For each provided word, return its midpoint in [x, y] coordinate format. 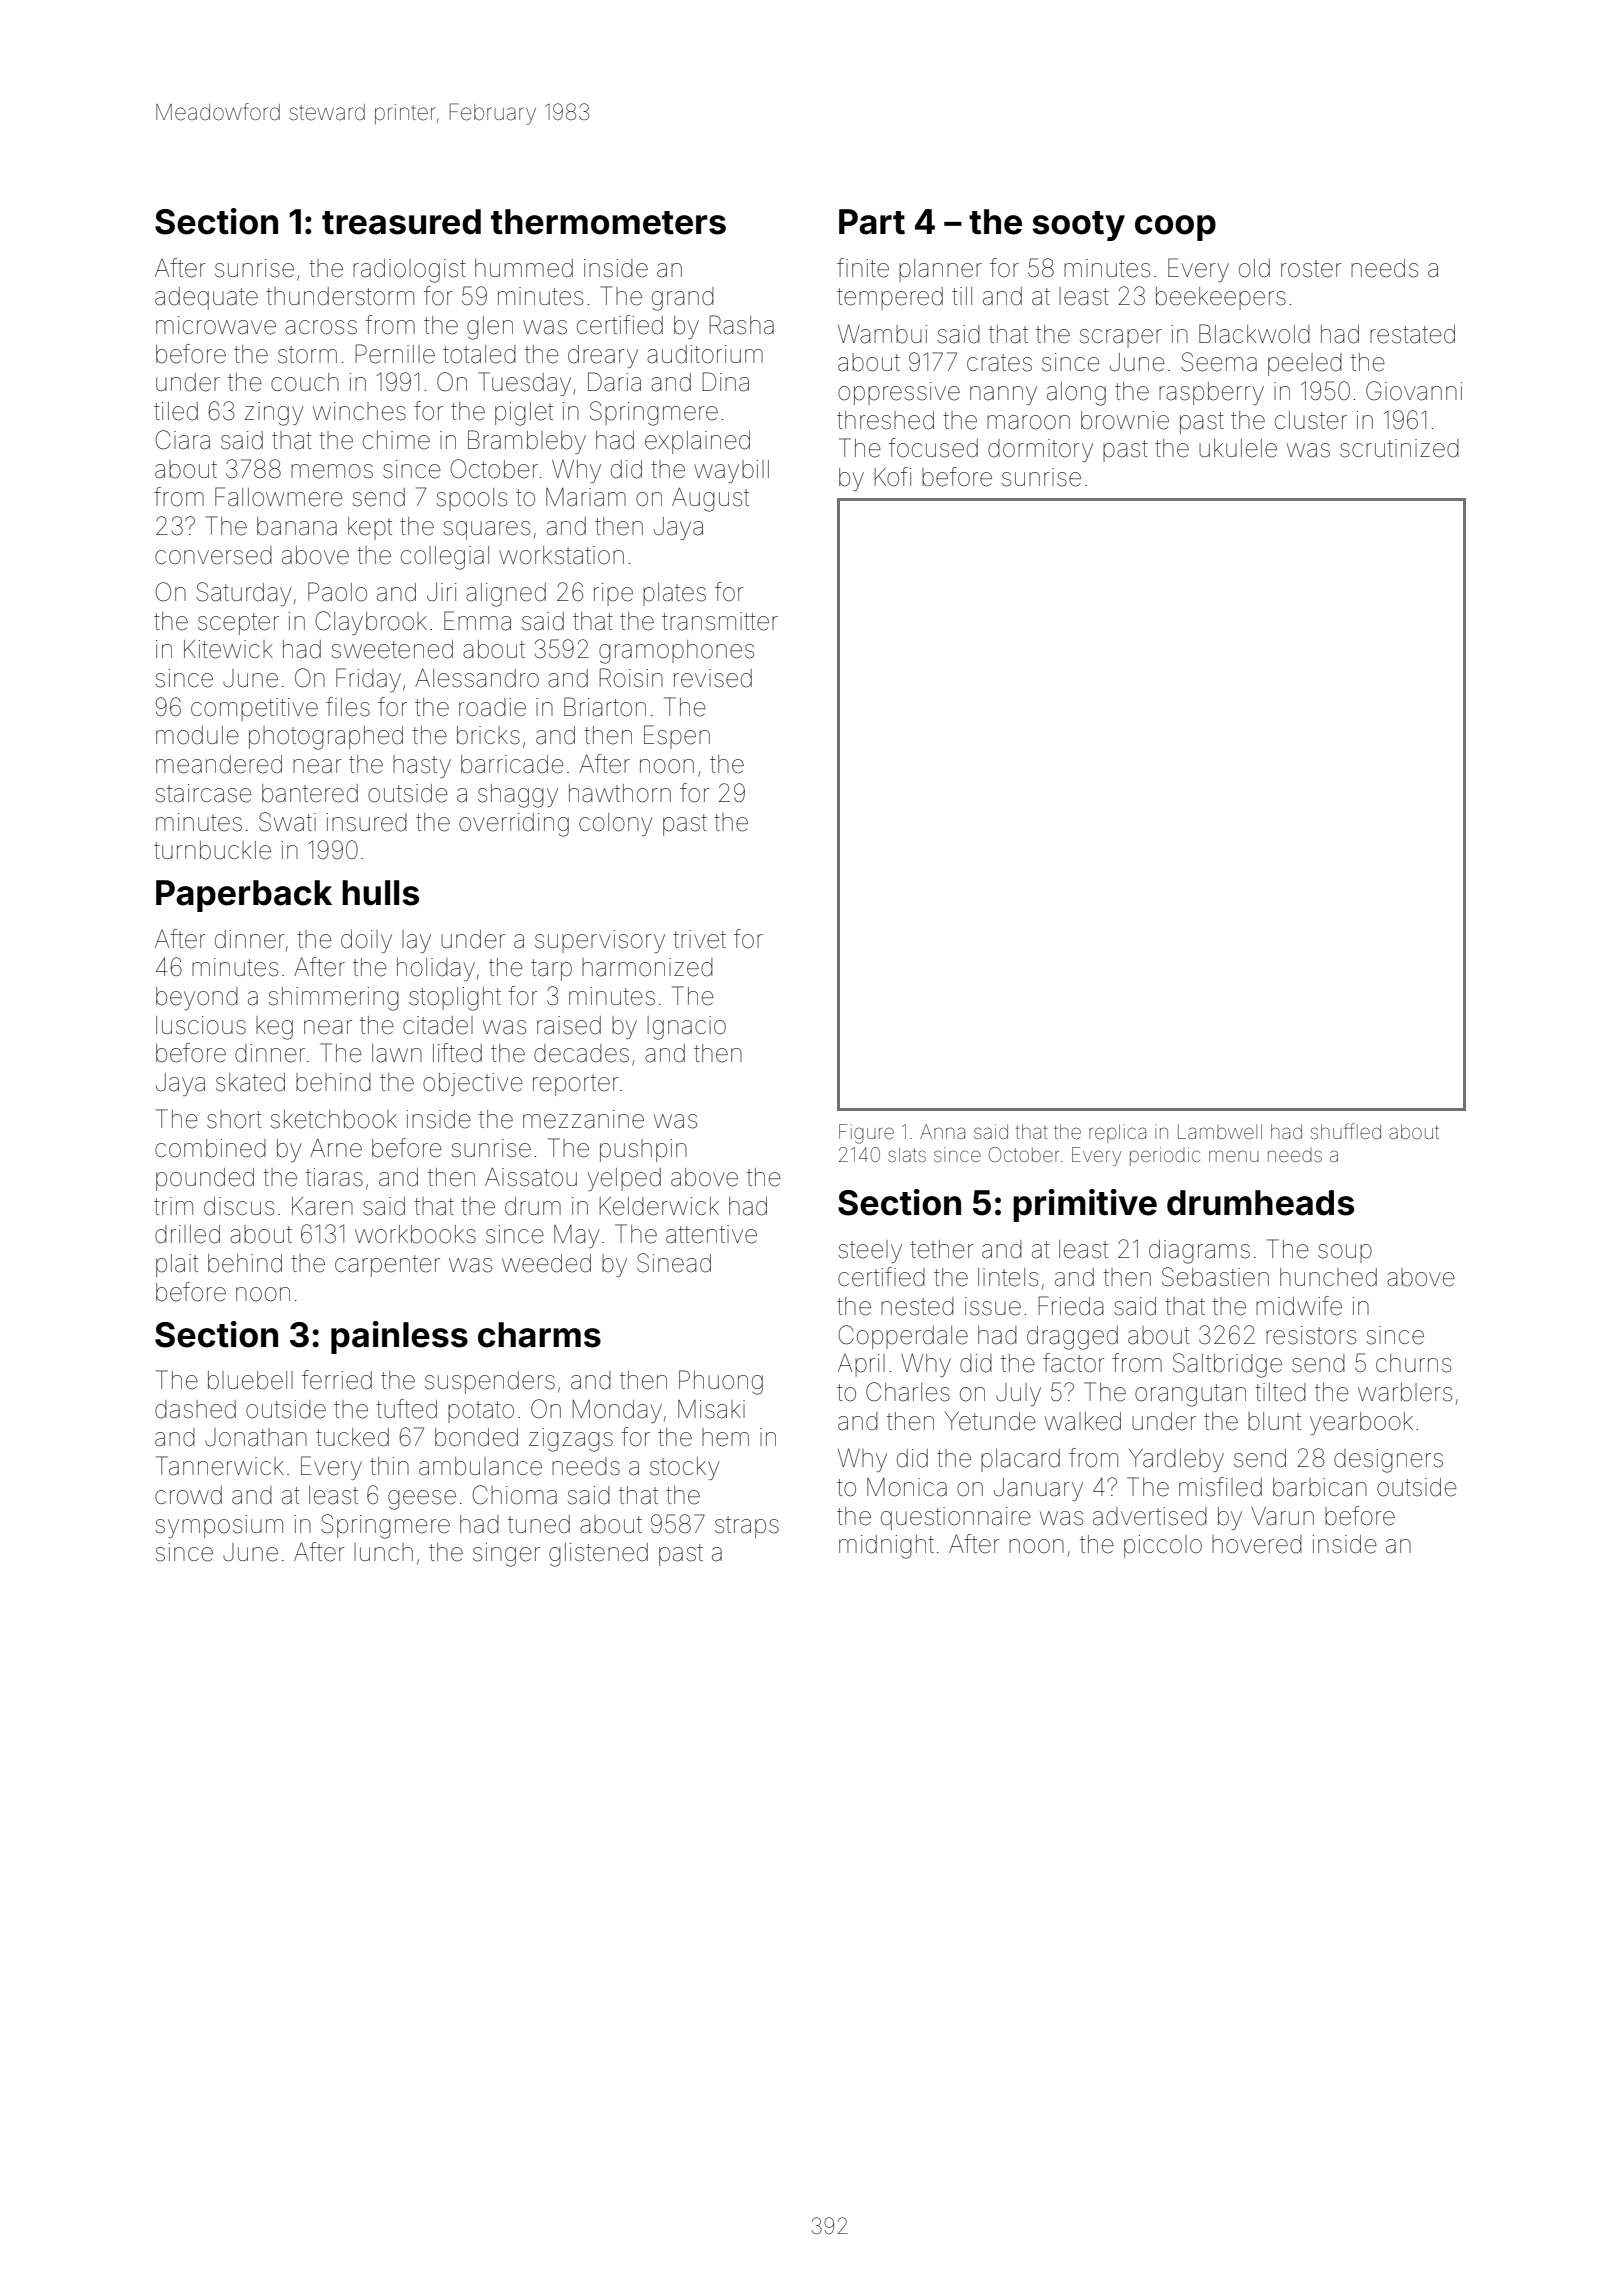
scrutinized [1399, 448]
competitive [254, 709]
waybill [731, 471]
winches [359, 411]
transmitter [720, 621]
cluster [1311, 420]
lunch [383, 1552]
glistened [598, 1555]
